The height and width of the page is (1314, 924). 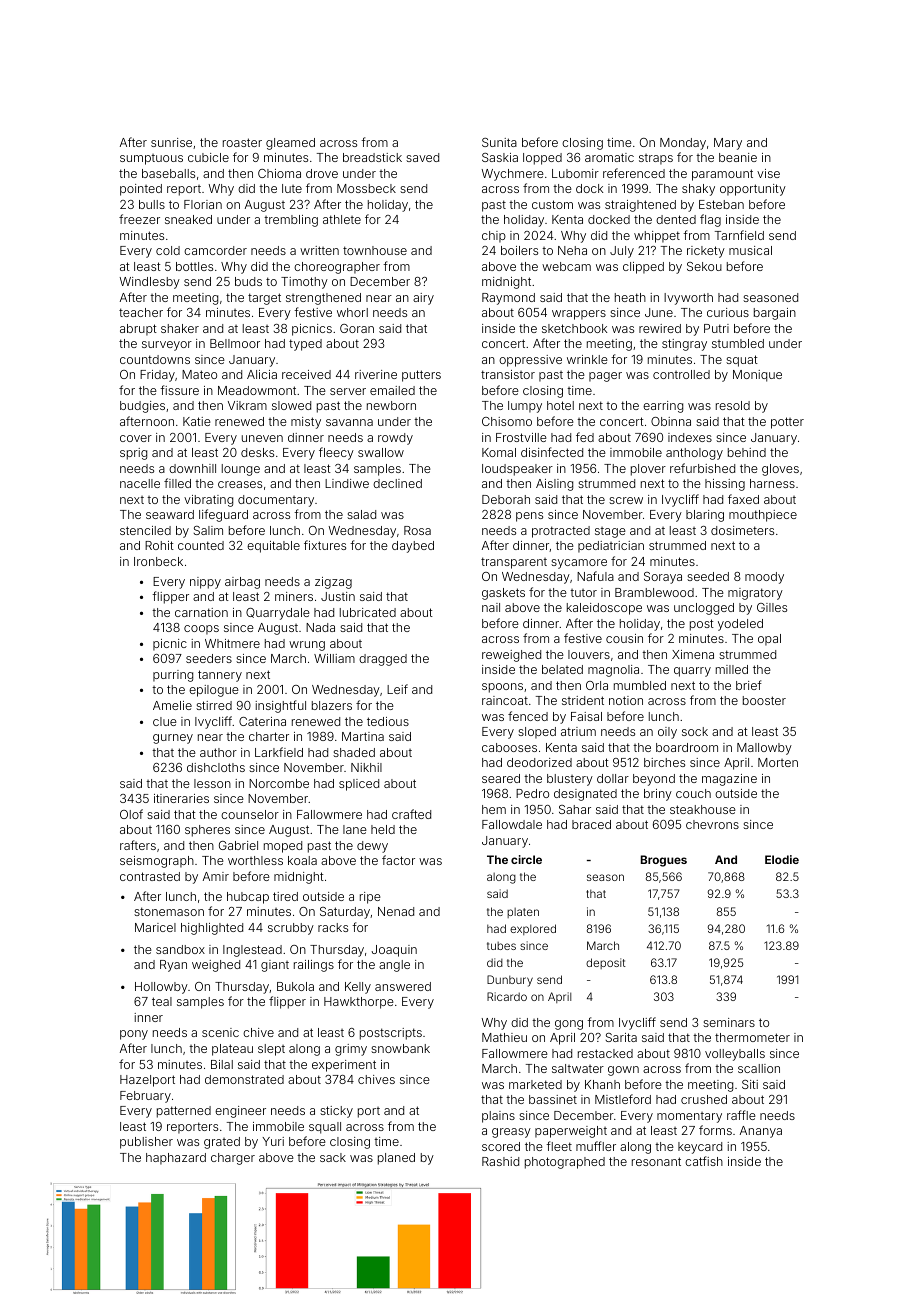 I want to click on transparent, so click(x=514, y=563).
